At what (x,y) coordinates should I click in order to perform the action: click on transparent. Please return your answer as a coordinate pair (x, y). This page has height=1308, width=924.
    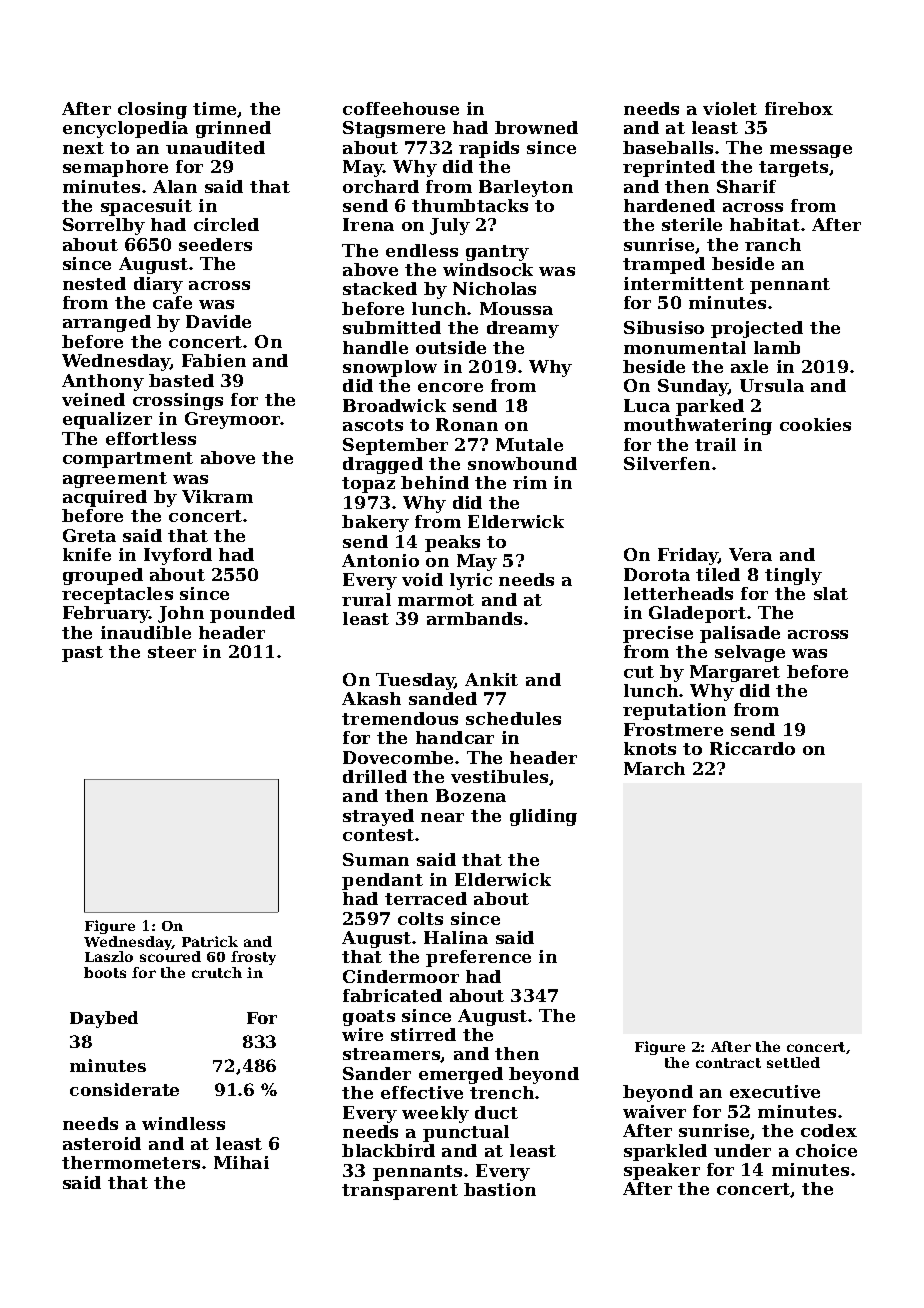
    Looking at the image, I should click on (400, 1192).
